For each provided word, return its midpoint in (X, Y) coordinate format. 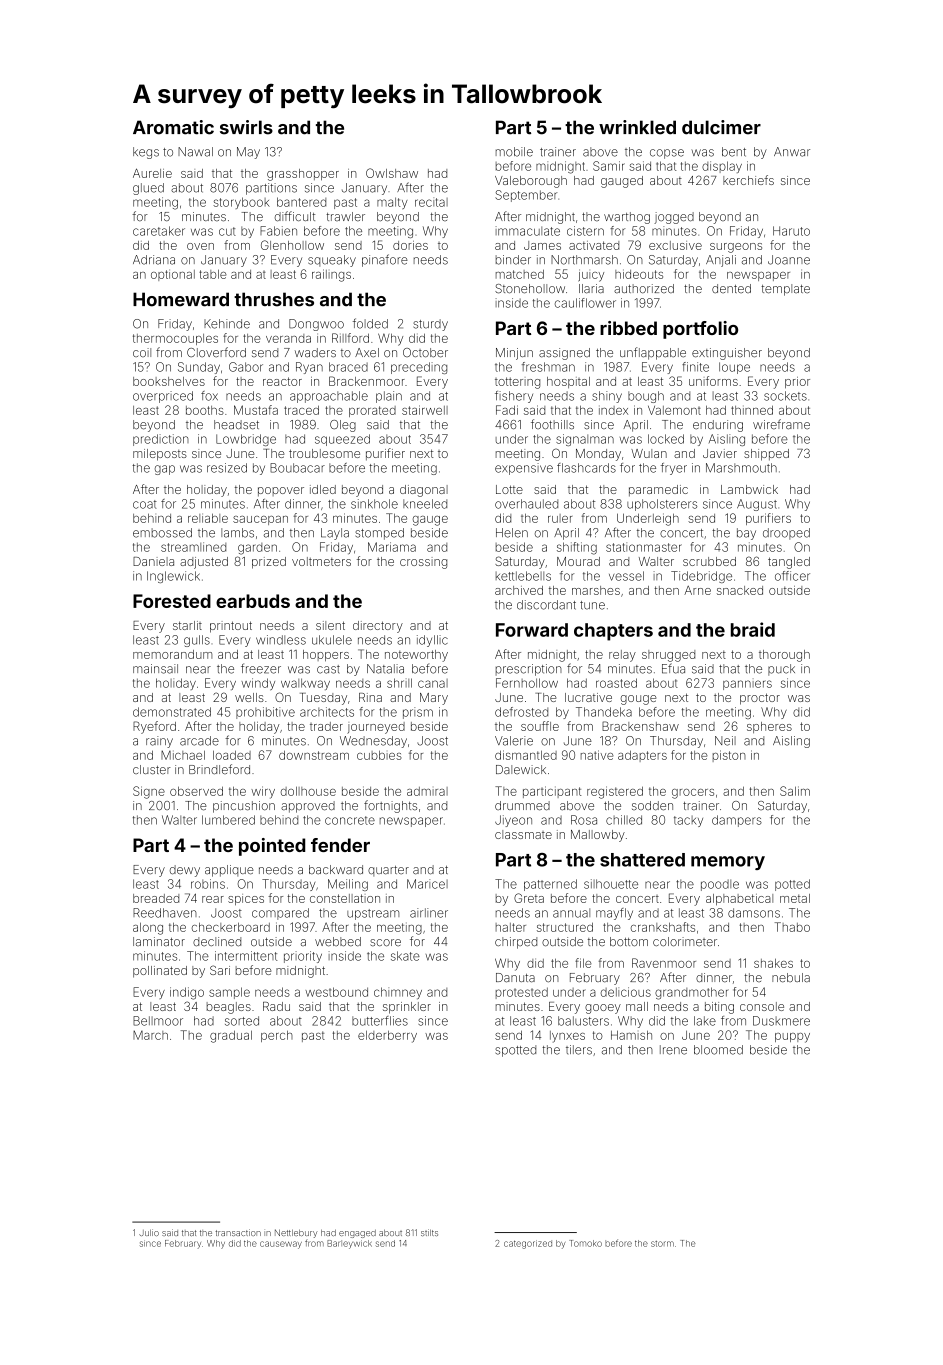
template (785, 290)
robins (208, 884)
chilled (624, 820)
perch (277, 1036)
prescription (529, 670)
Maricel (427, 884)
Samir (609, 166)
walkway (305, 684)
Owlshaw (392, 173)
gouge (638, 700)
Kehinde (227, 324)
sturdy (430, 325)
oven (200, 246)
